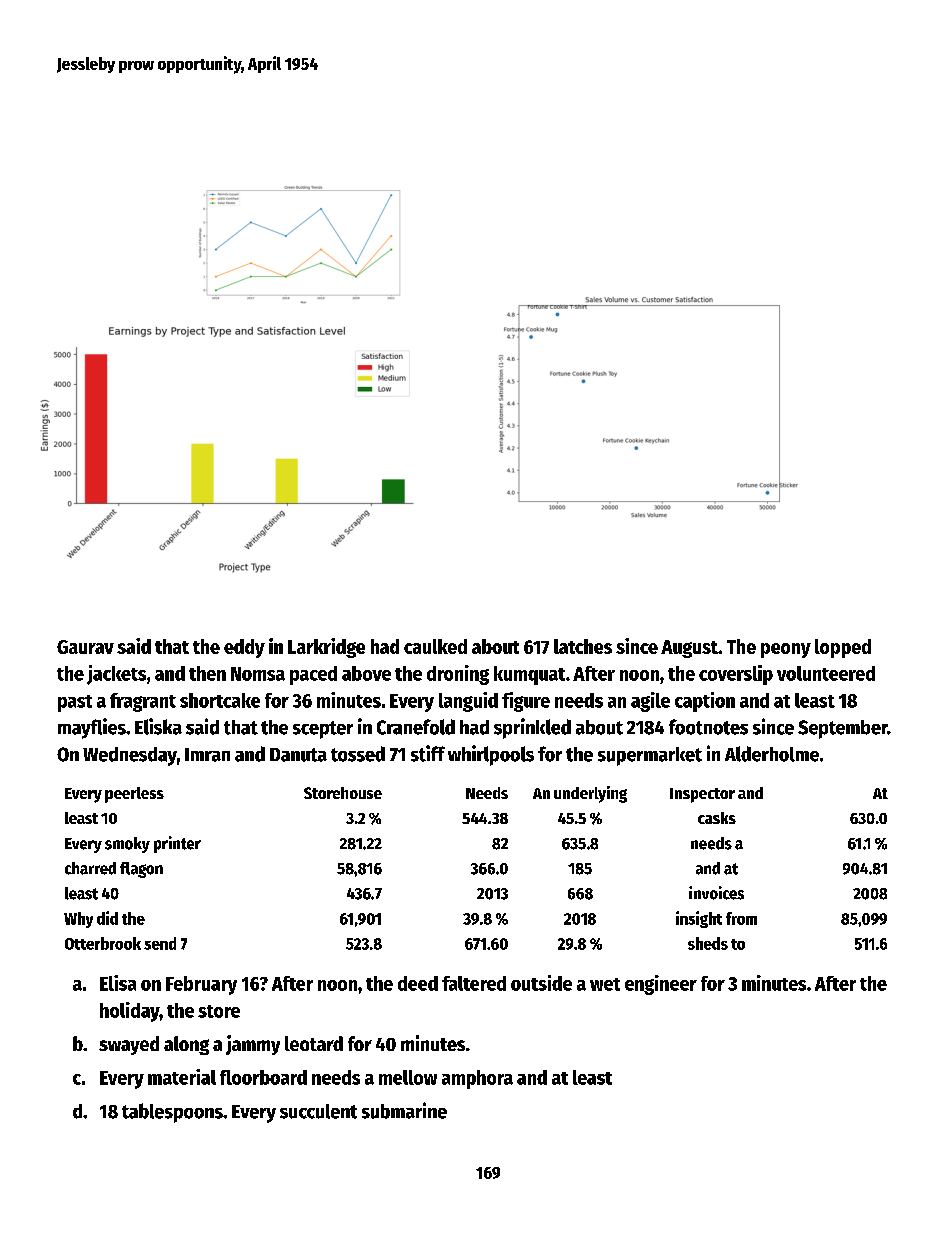 This document has height=1233, width=952. I want to click on did, so click(107, 918).
